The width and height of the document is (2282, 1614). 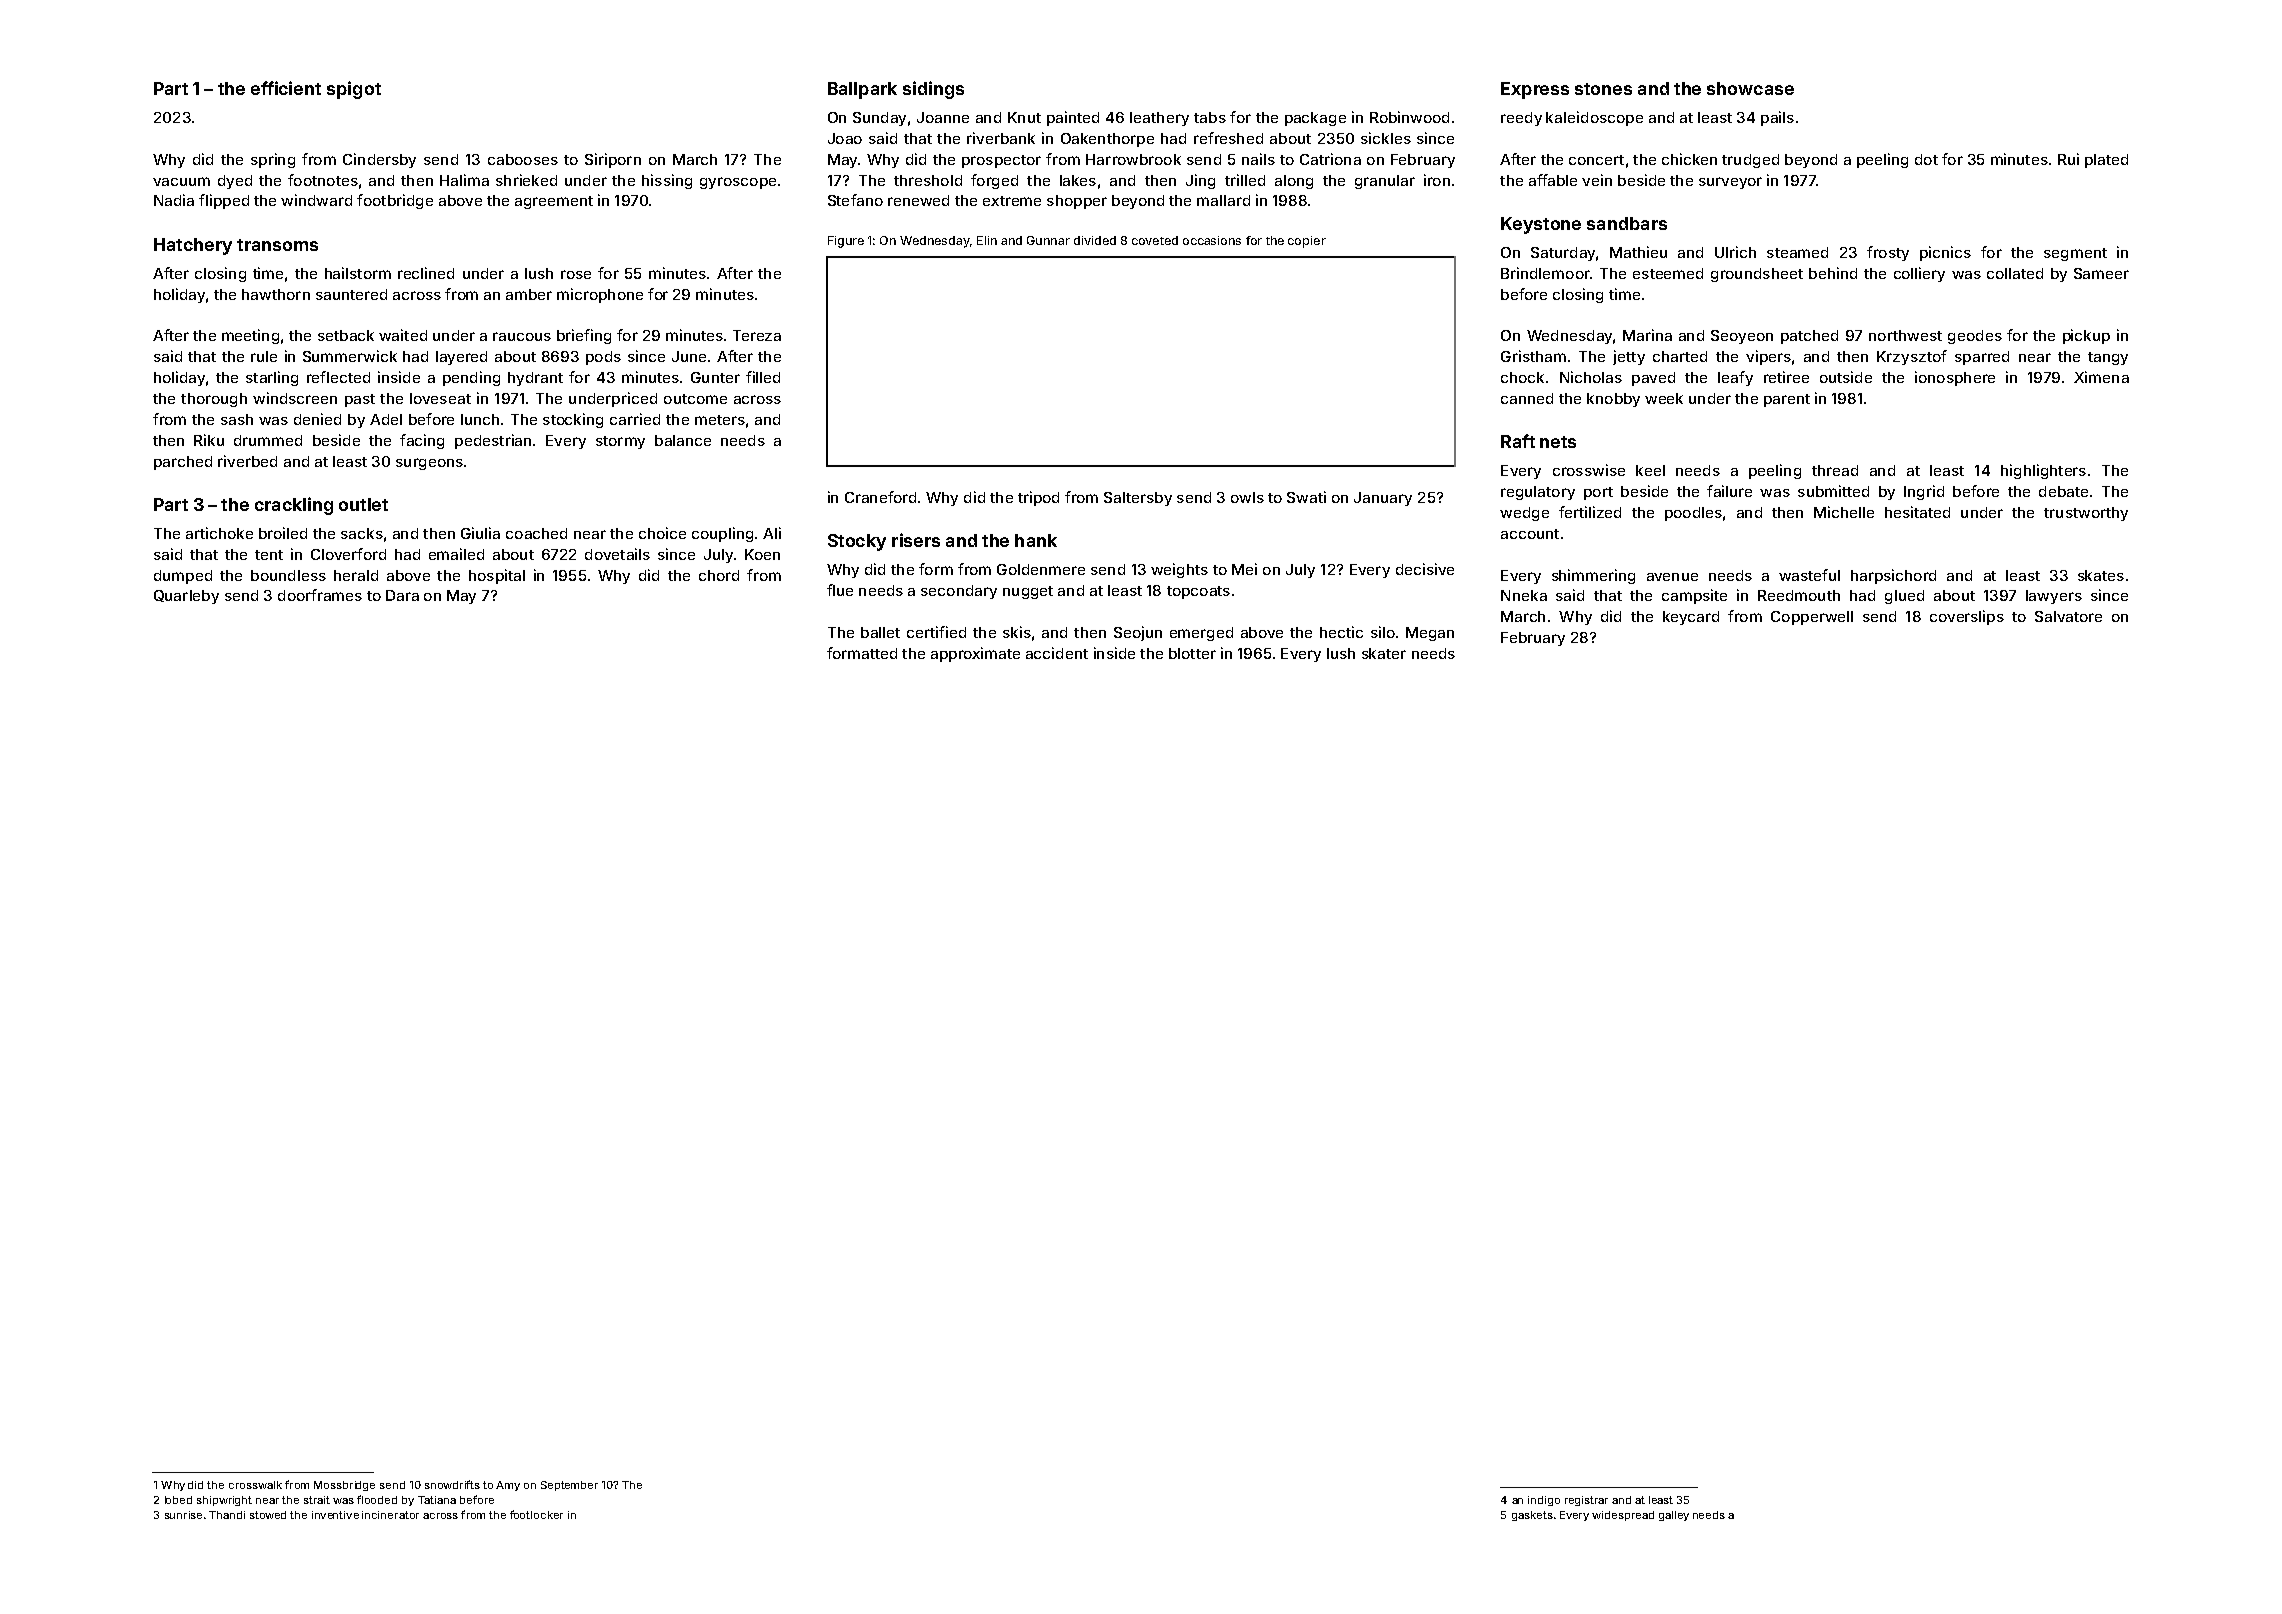 What do you see at coordinates (2068, 159) in the document?
I see `Rui` at bounding box center [2068, 159].
